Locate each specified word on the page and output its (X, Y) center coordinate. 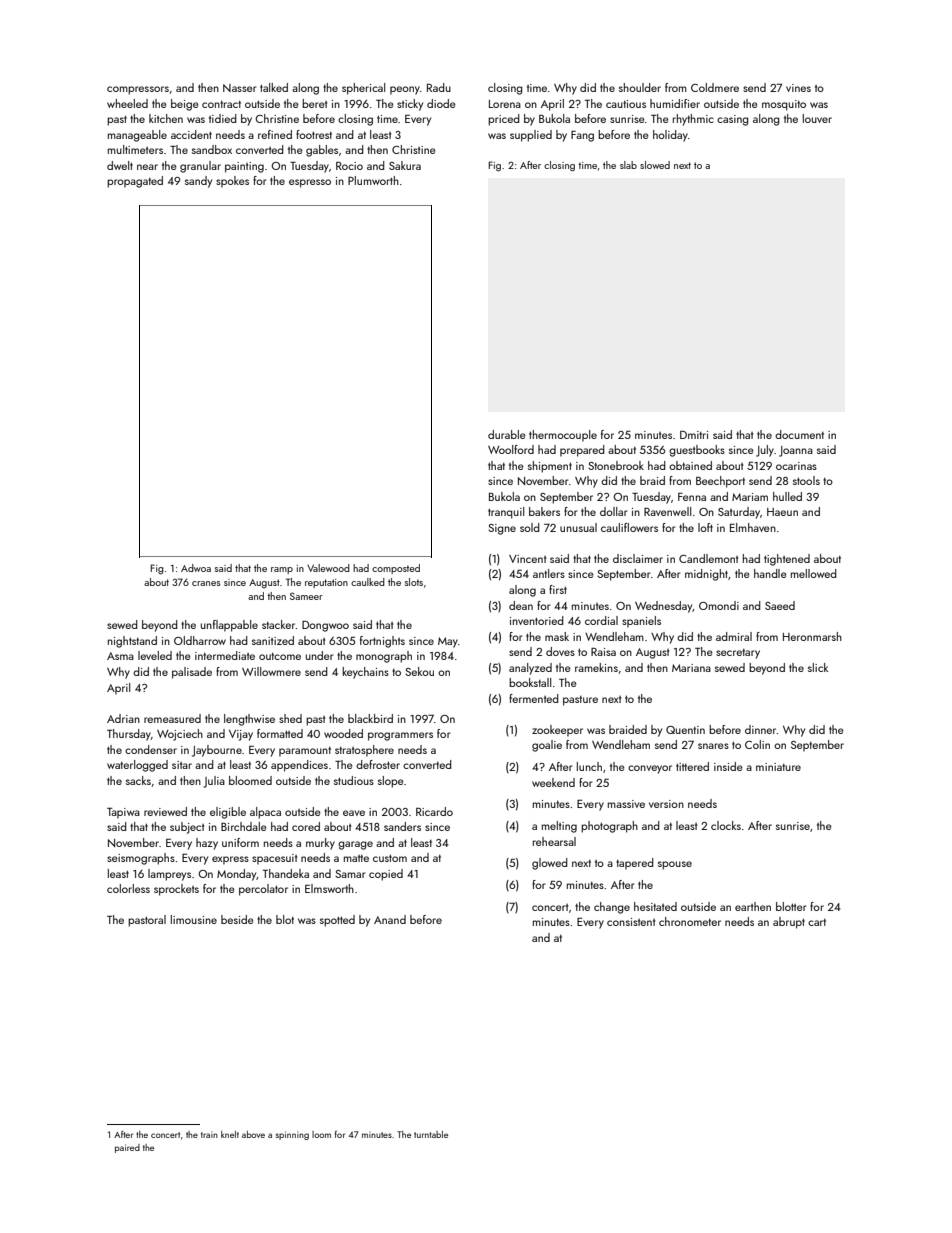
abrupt (789, 923)
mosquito (784, 105)
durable (507, 434)
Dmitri (694, 435)
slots (414, 582)
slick (818, 667)
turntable (431, 1134)
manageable (137, 136)
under (320, 655)
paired (127, 1148)
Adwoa (196, 568)
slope (391, 782)
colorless (128, 888)
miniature (778, 767)
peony (405, 90)
